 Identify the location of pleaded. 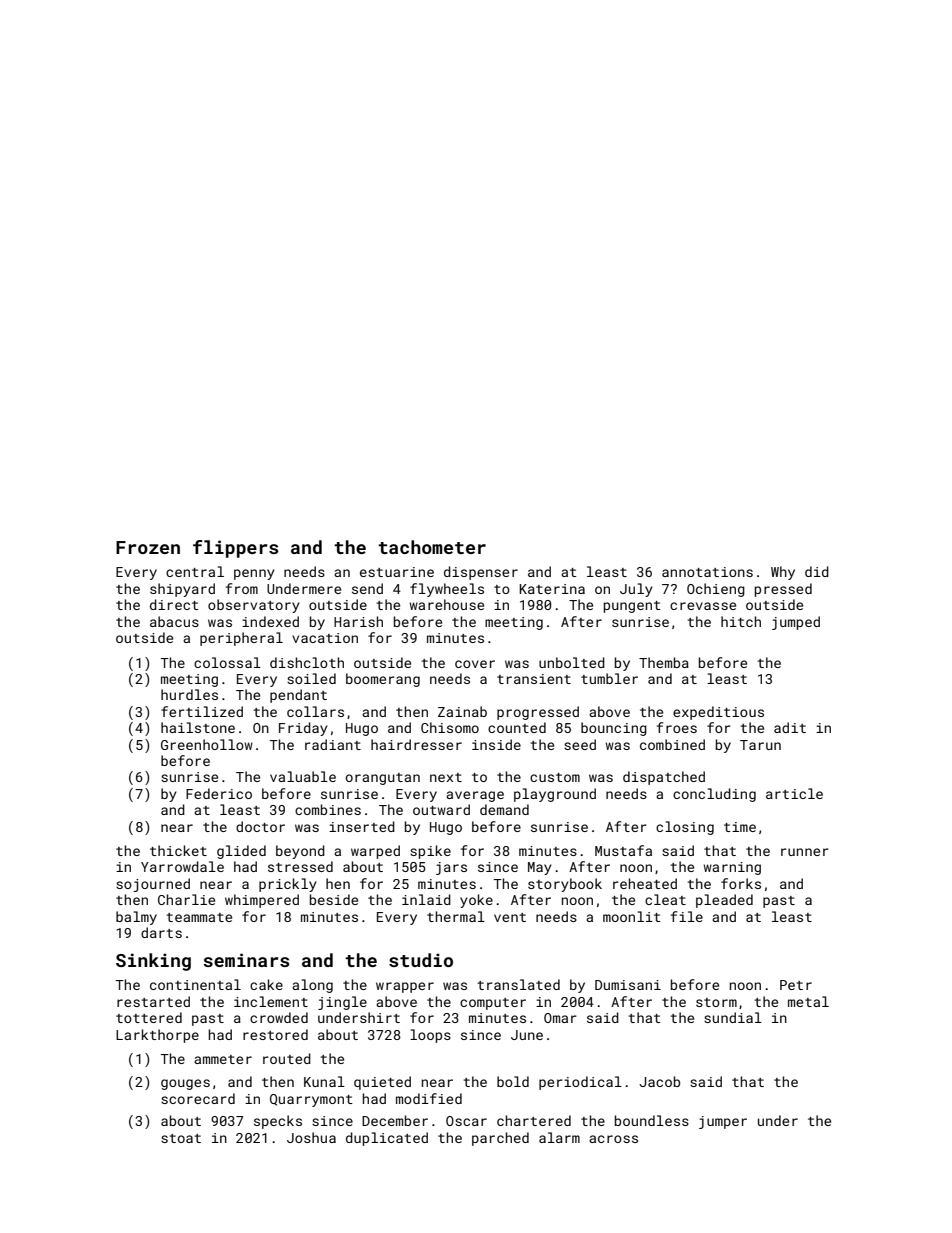
(724, 901).
